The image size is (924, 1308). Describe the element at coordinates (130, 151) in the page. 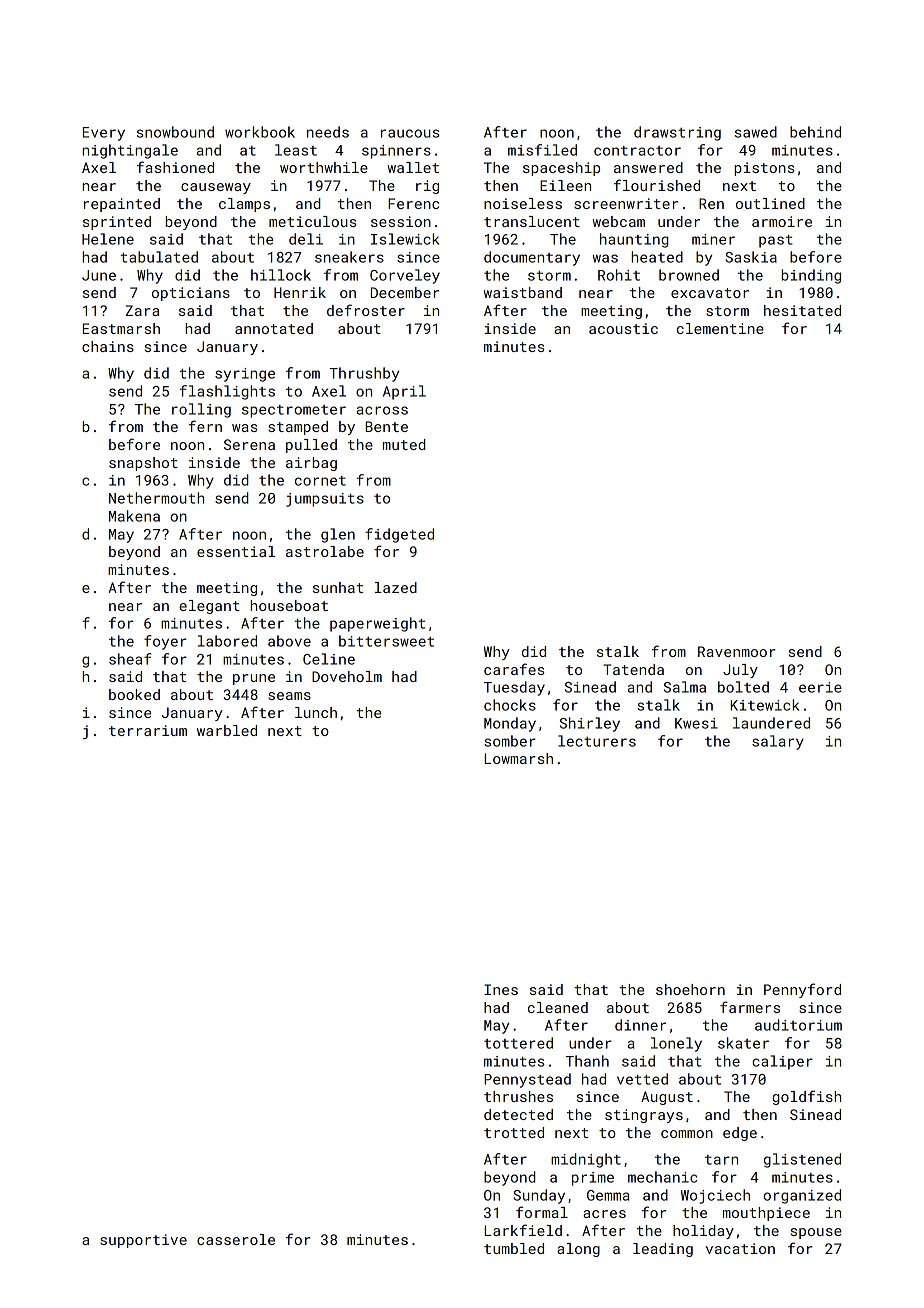

I see `nightingale` at that location.
